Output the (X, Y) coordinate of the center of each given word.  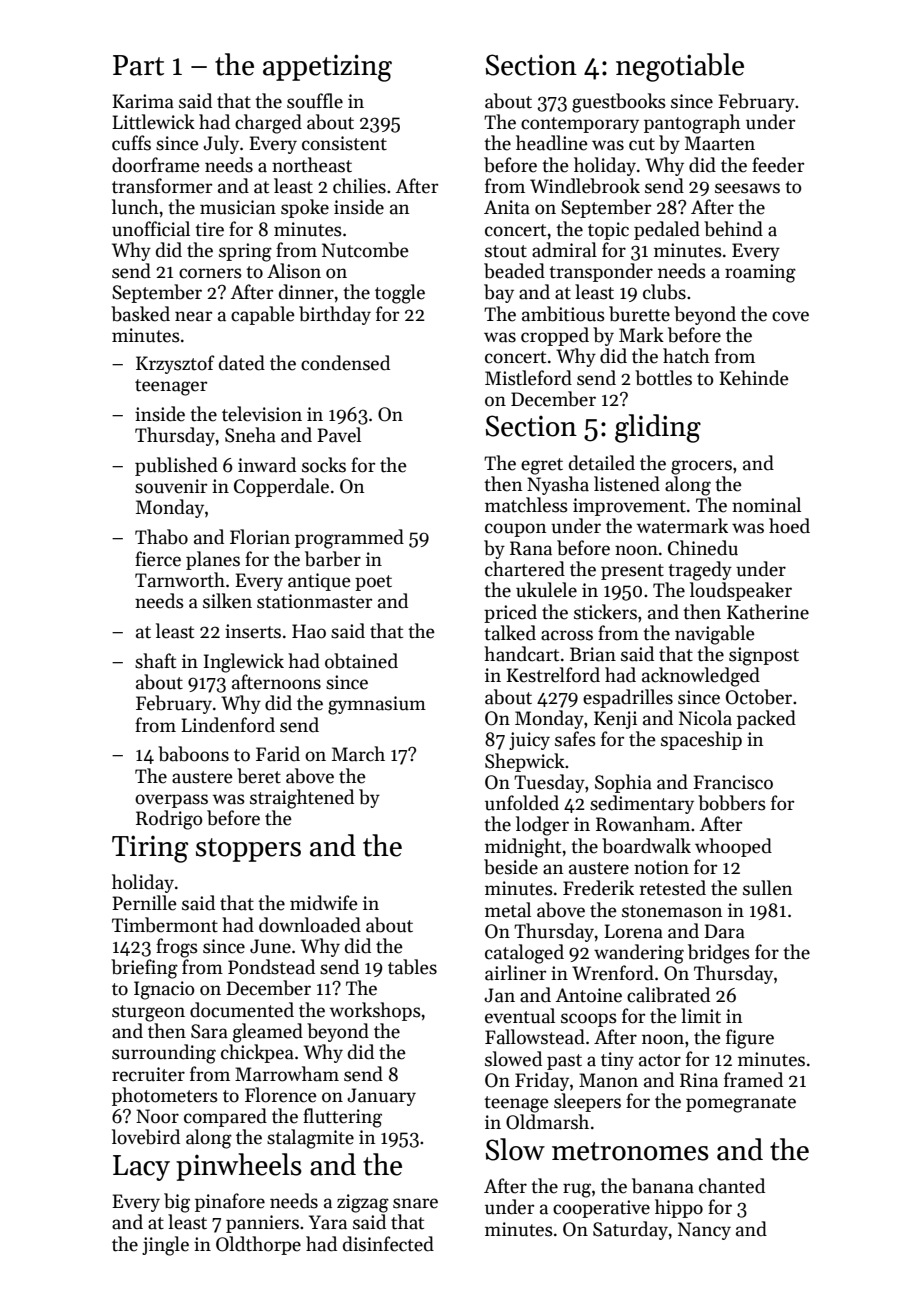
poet (373, 583)
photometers (165, 1096)
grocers (701, 467)
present (632, 572)
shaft (155, 661)
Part (138, 65)
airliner (515, 973)
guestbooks (619, 103)
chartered (525, 569)
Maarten (720, 143)
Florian (260, 537)
